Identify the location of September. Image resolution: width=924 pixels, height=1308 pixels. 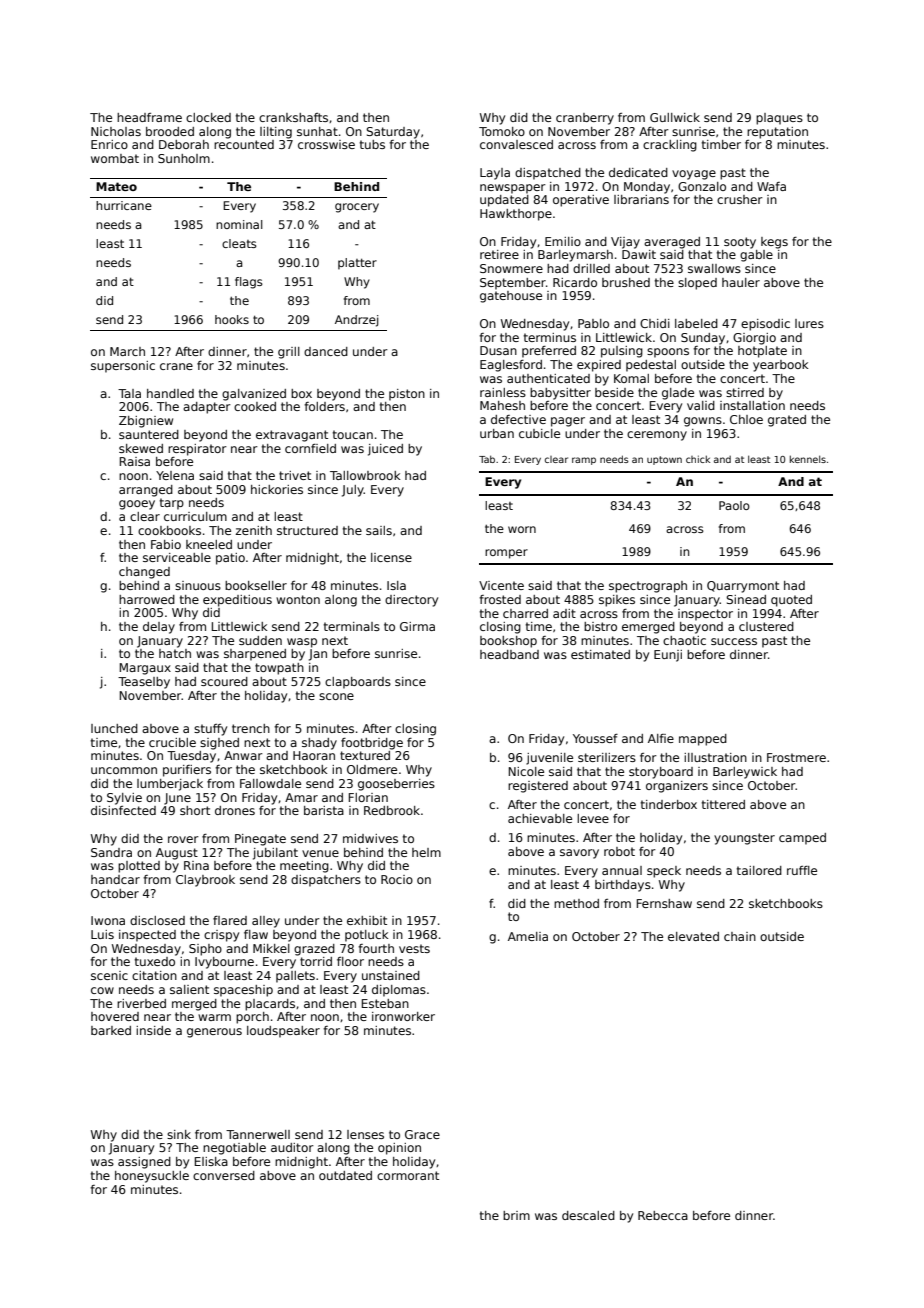
(513, 284).
